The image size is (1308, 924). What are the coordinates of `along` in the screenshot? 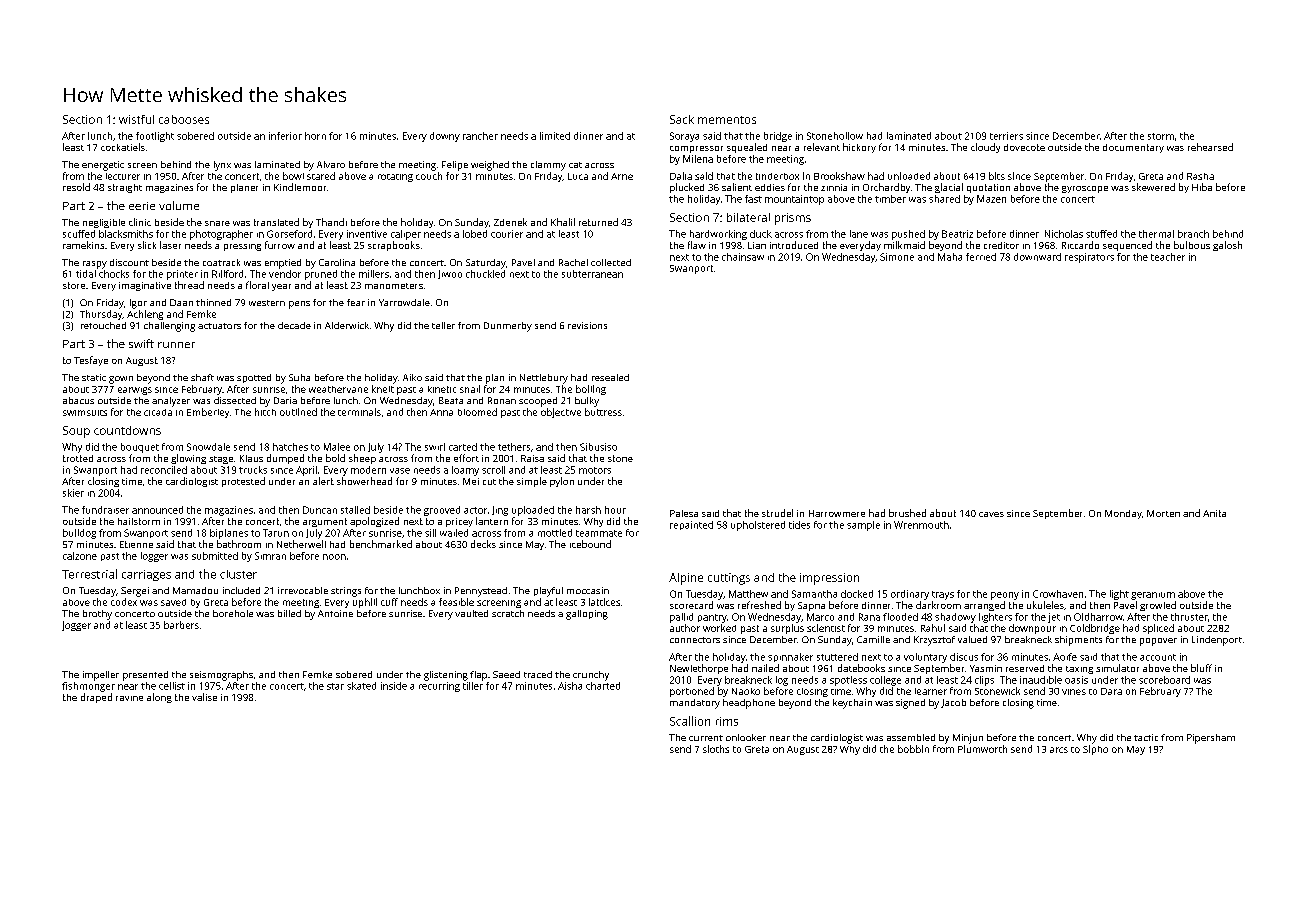 It's located at (159, 698).
